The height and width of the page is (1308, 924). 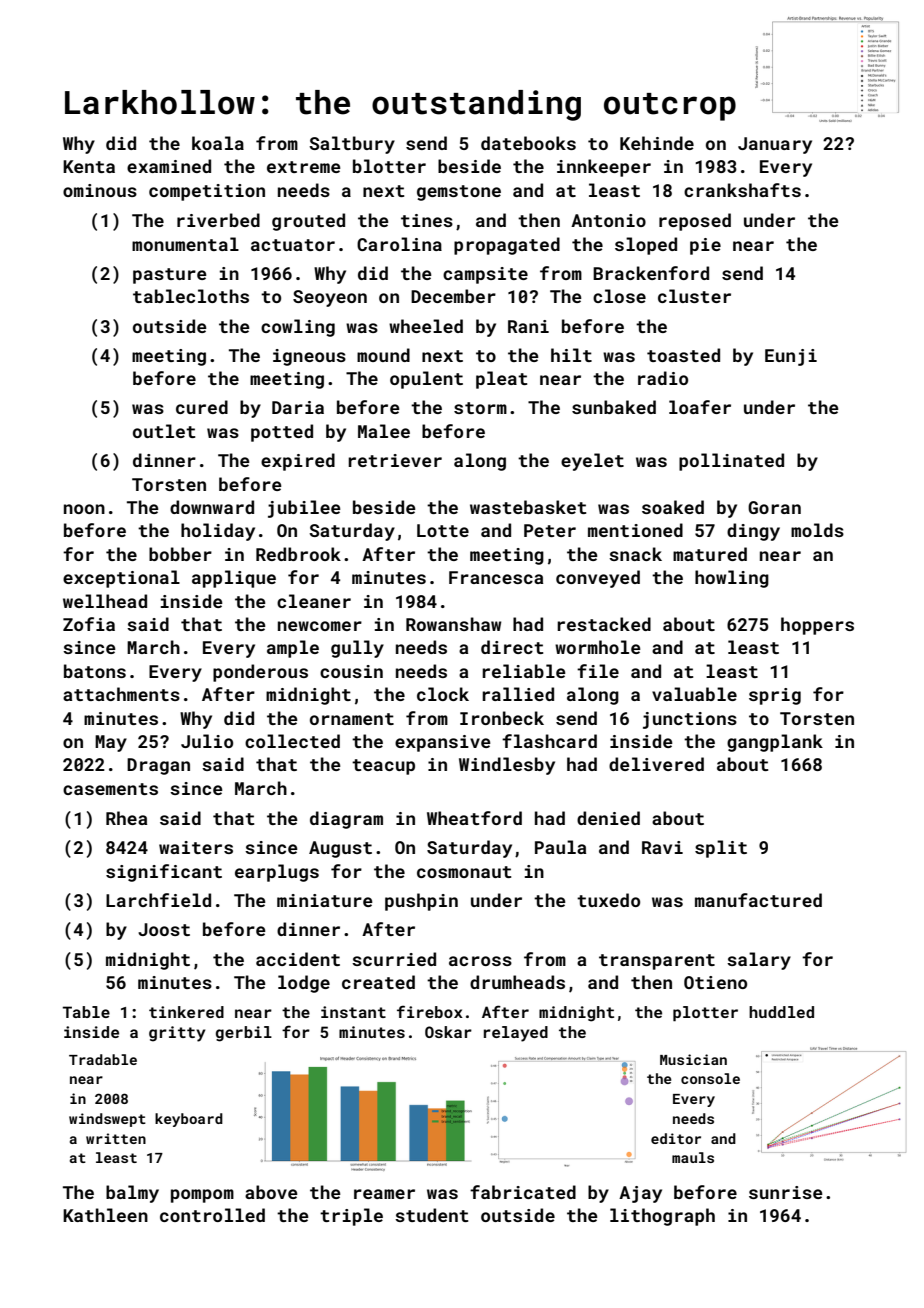 What do you see at coordinates (676, 1138) in the page?
I see `editor` at bounding box center [676, 1138].
